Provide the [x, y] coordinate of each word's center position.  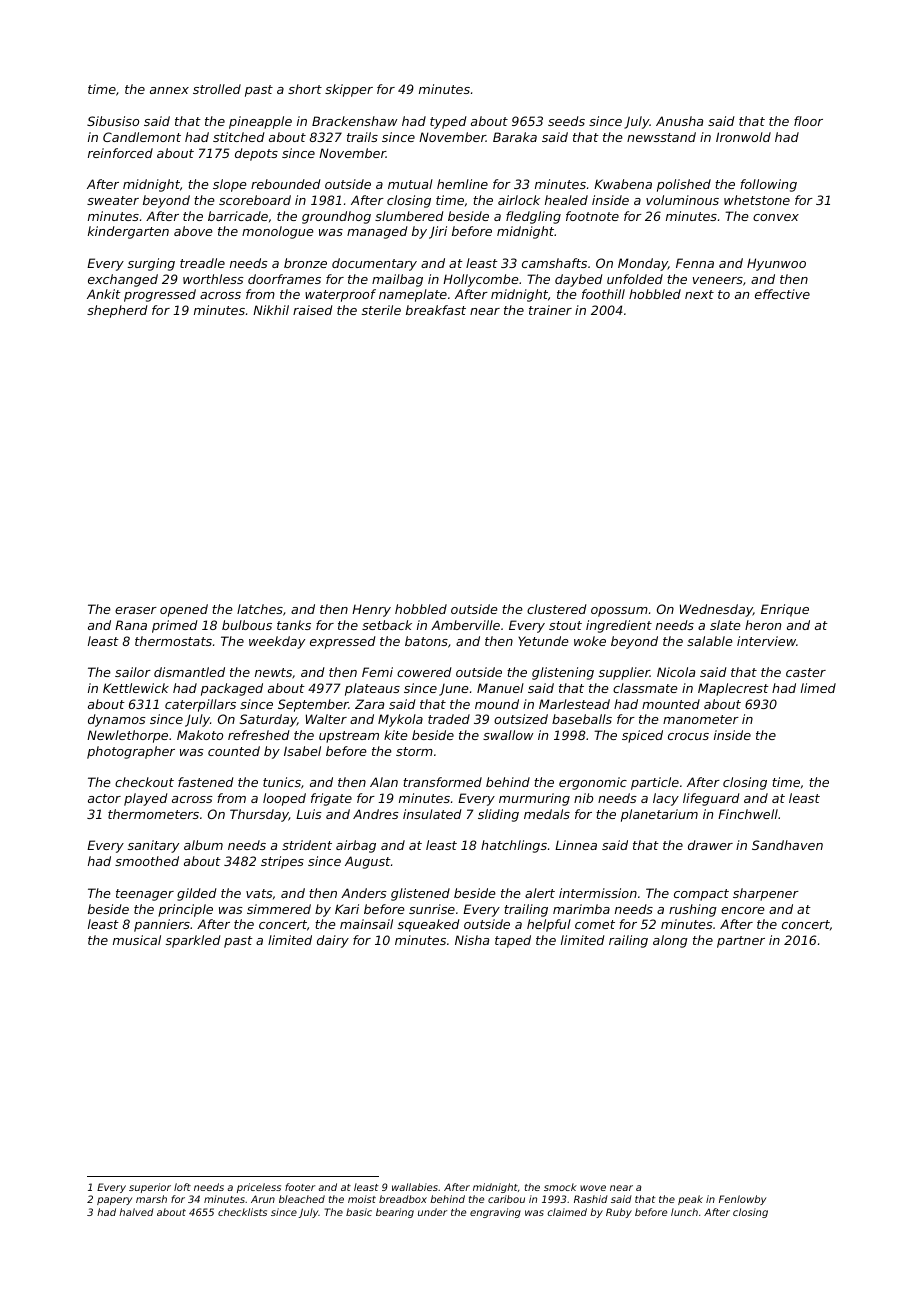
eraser [136, 610]
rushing [693, 910]
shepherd [117, 311]
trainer [550, 310]
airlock [519, 200]
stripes [282, 862]
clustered [557, 609]
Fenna [695, 263]
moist [362, 1199]
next [699, 294]
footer [300, 1187]
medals [547, 814]
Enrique [785, 610]
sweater [113, 200]
